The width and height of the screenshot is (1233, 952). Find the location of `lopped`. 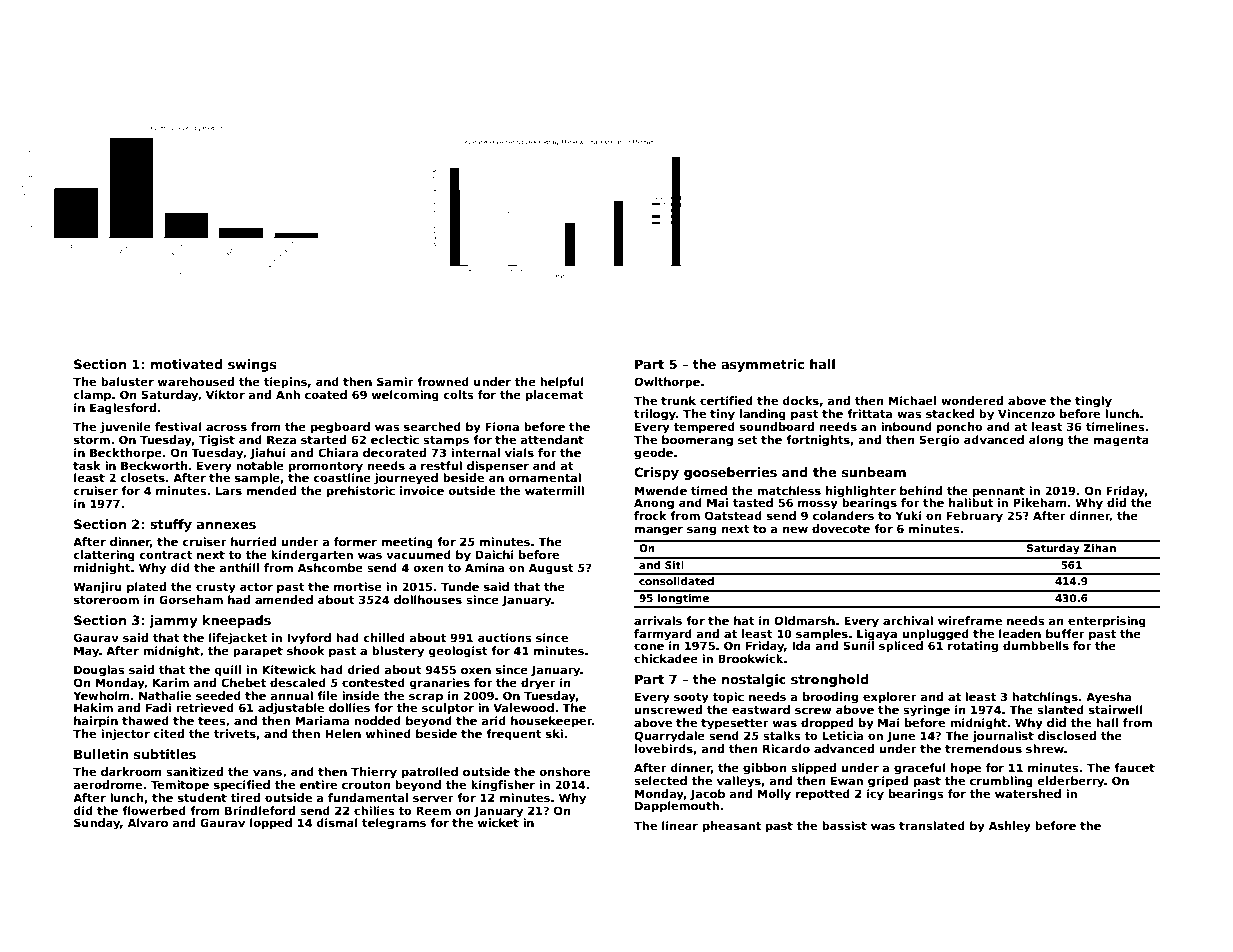

lopped is located at coordinates (271, 824).
